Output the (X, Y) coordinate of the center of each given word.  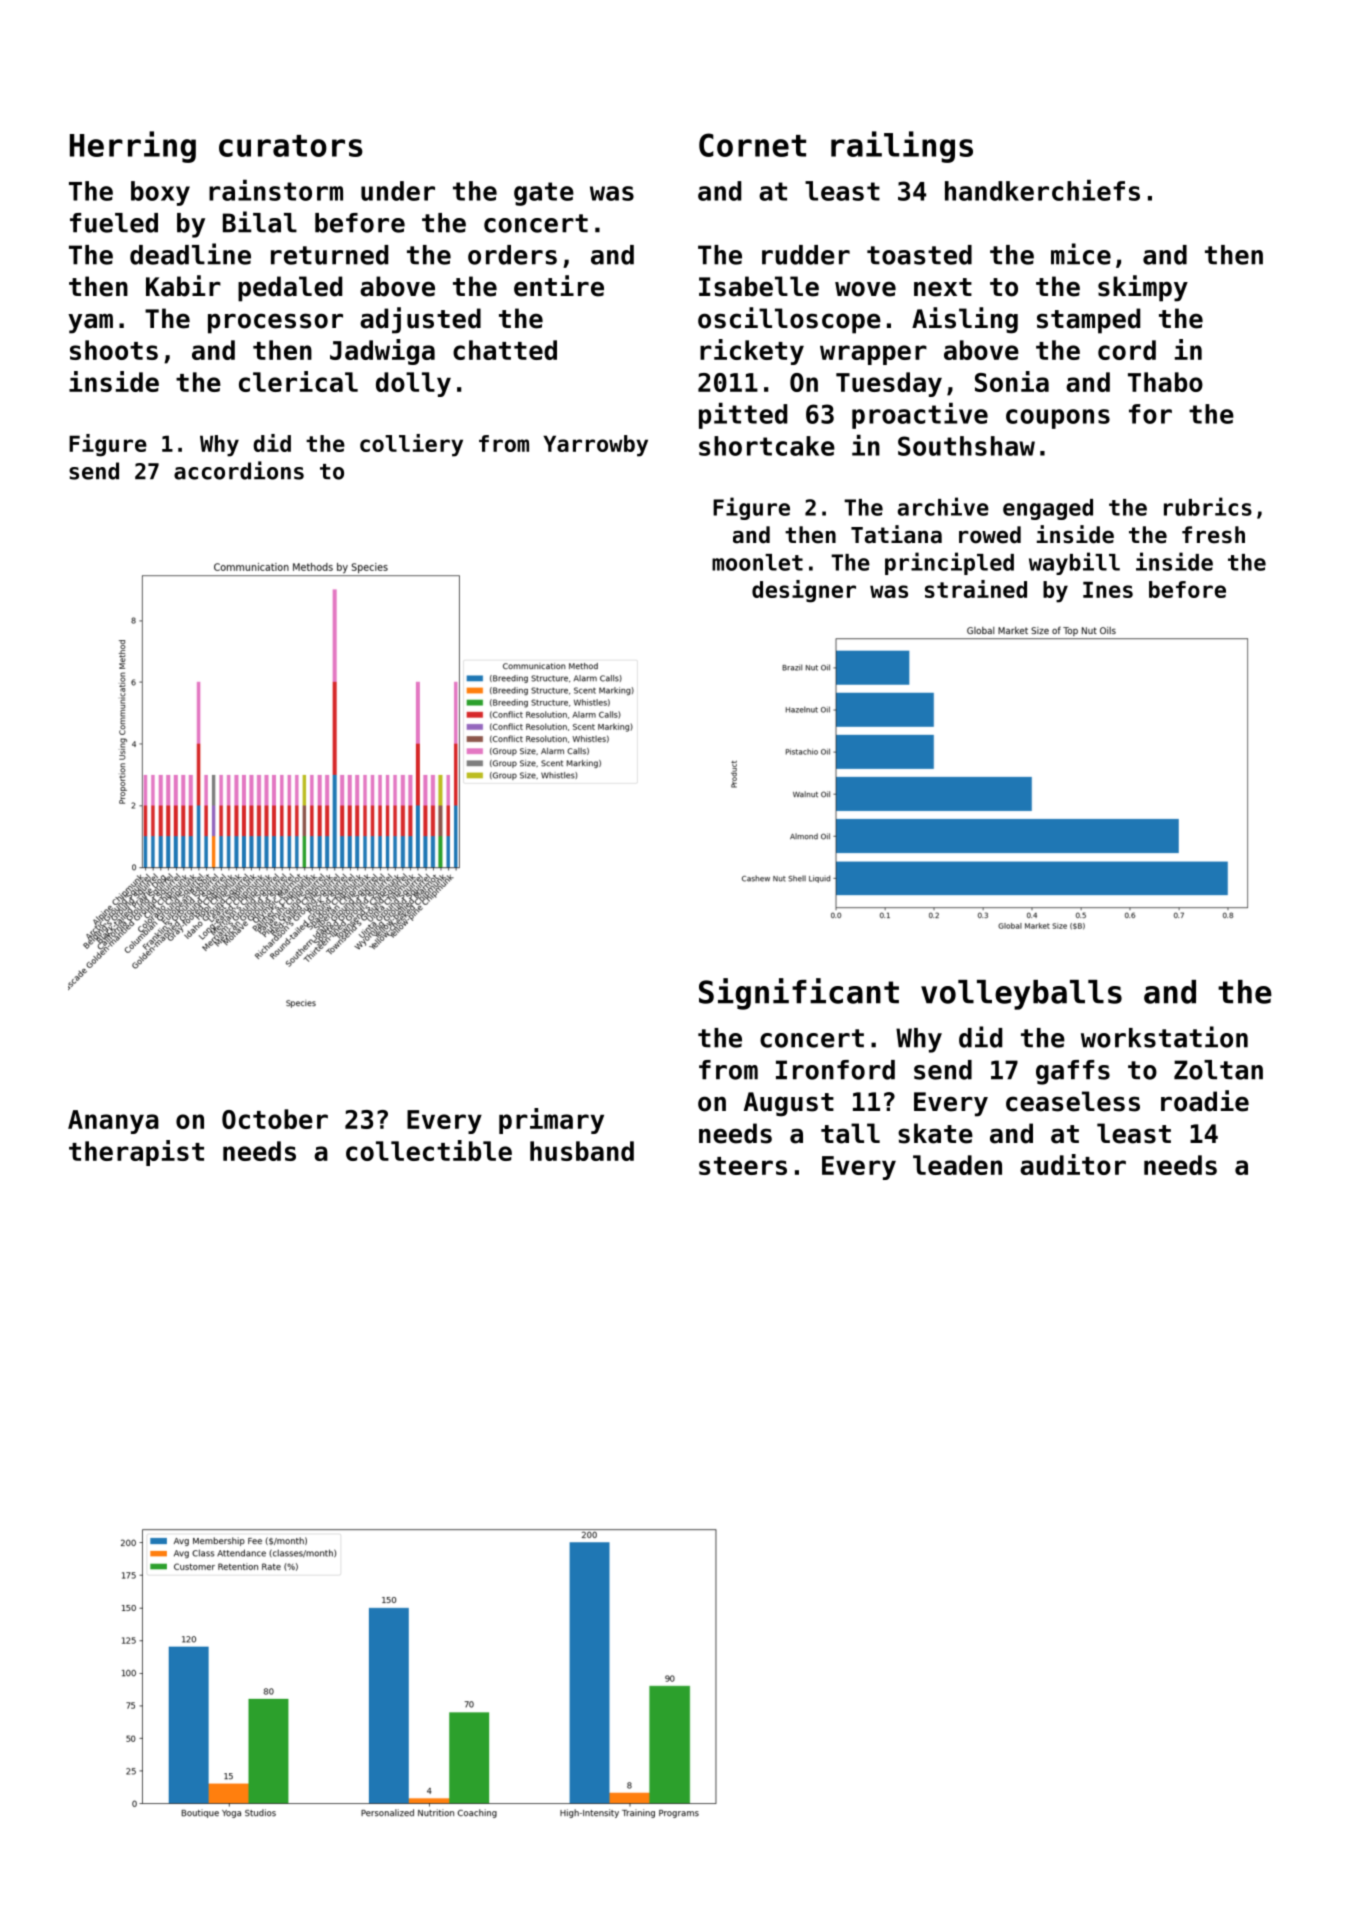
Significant (799, 994)
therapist (136, 1153)
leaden (957, 1165)
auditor (1073, 1164)
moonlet (757, 562)
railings (902, 147)
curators (291, 146)
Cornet (752, 145)
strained (976, 589)
